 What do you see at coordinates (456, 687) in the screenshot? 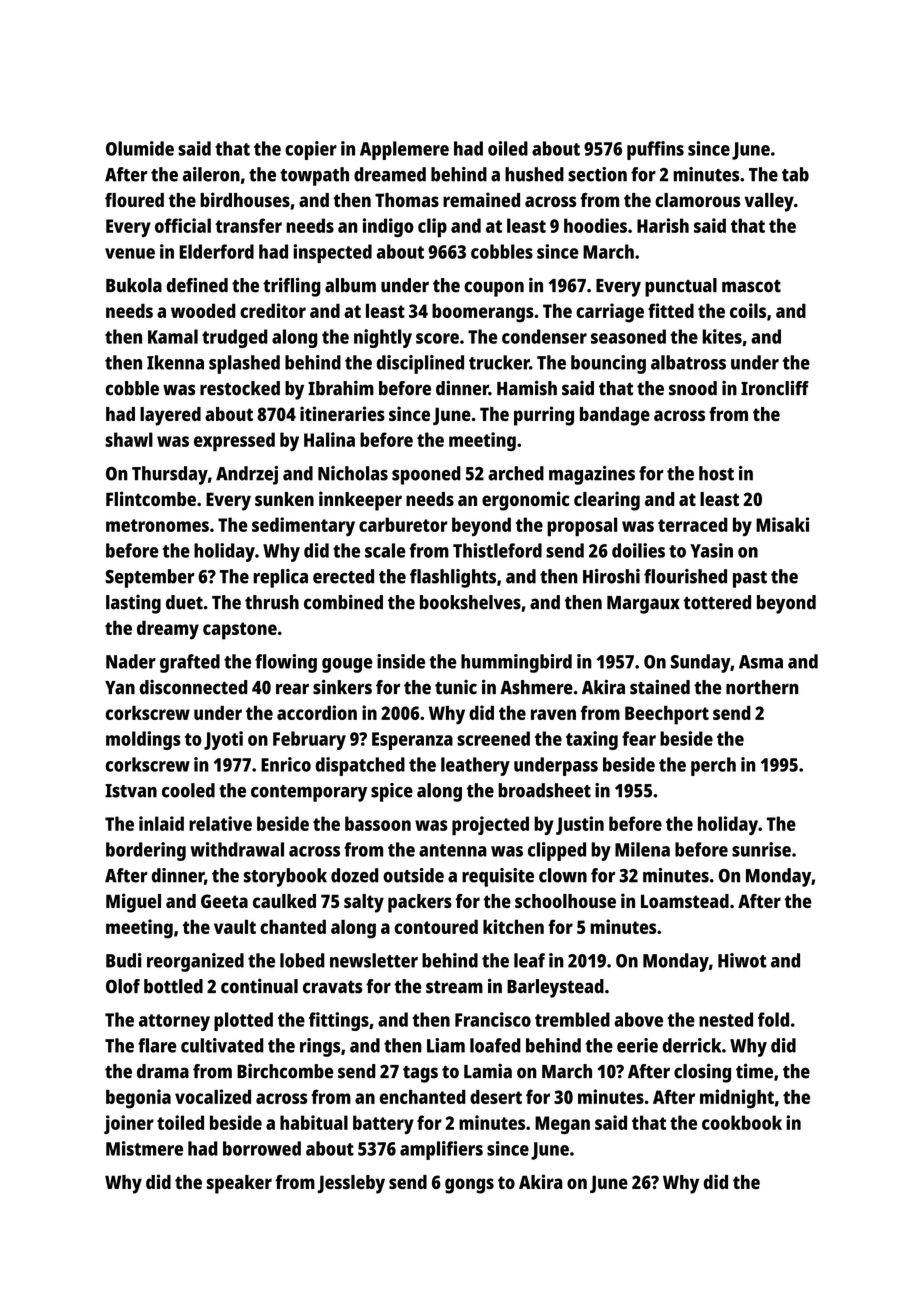
I see `tunic` at bounding box center [456, 687].
